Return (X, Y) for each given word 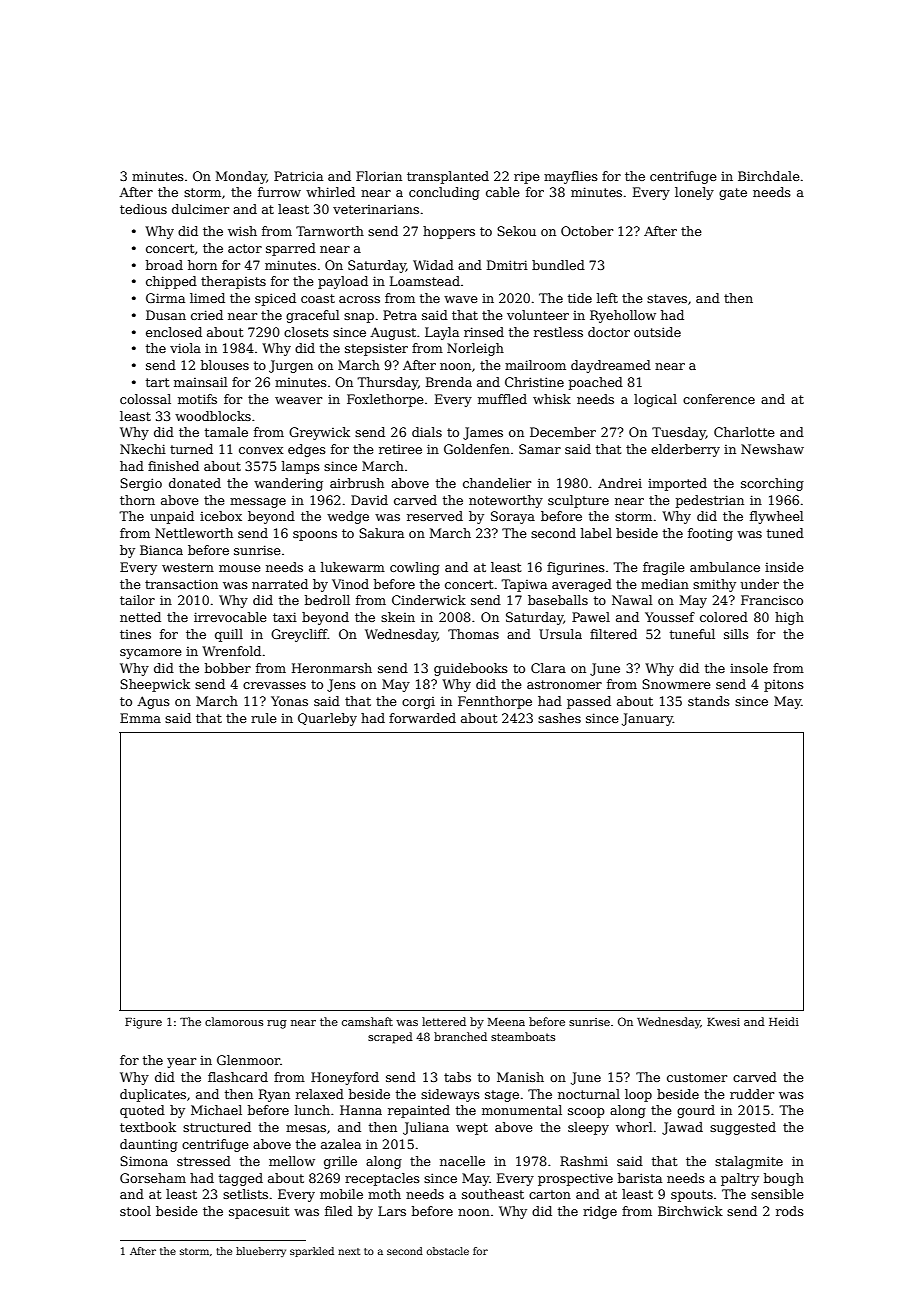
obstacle (448, 1251)
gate (733, 194)
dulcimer (200, 209)
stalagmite (749, 1162)
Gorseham (153, 1178)
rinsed (484, 332)
